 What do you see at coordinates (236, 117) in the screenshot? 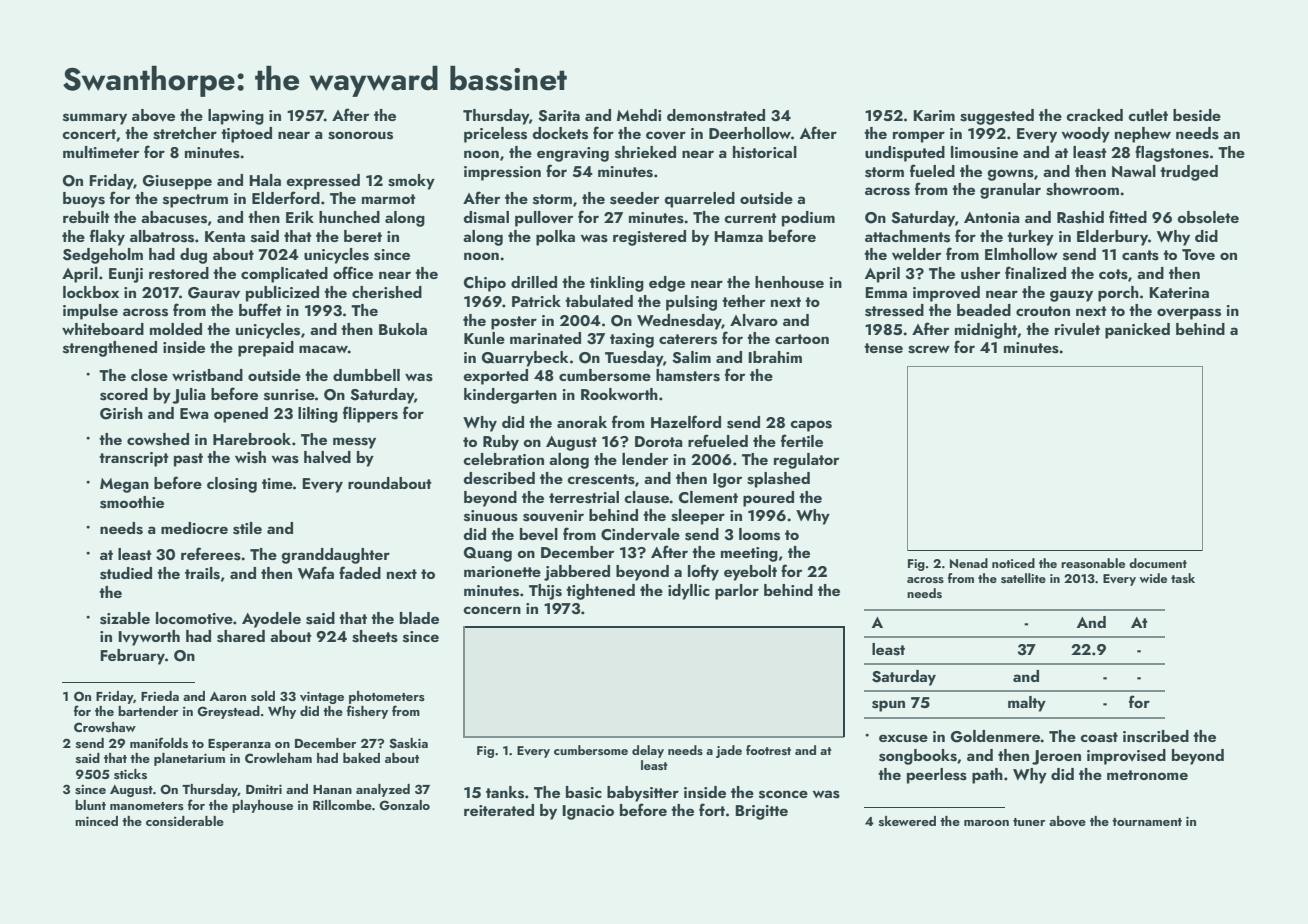
I see `lapwing` at bounding box center [236, 117].
